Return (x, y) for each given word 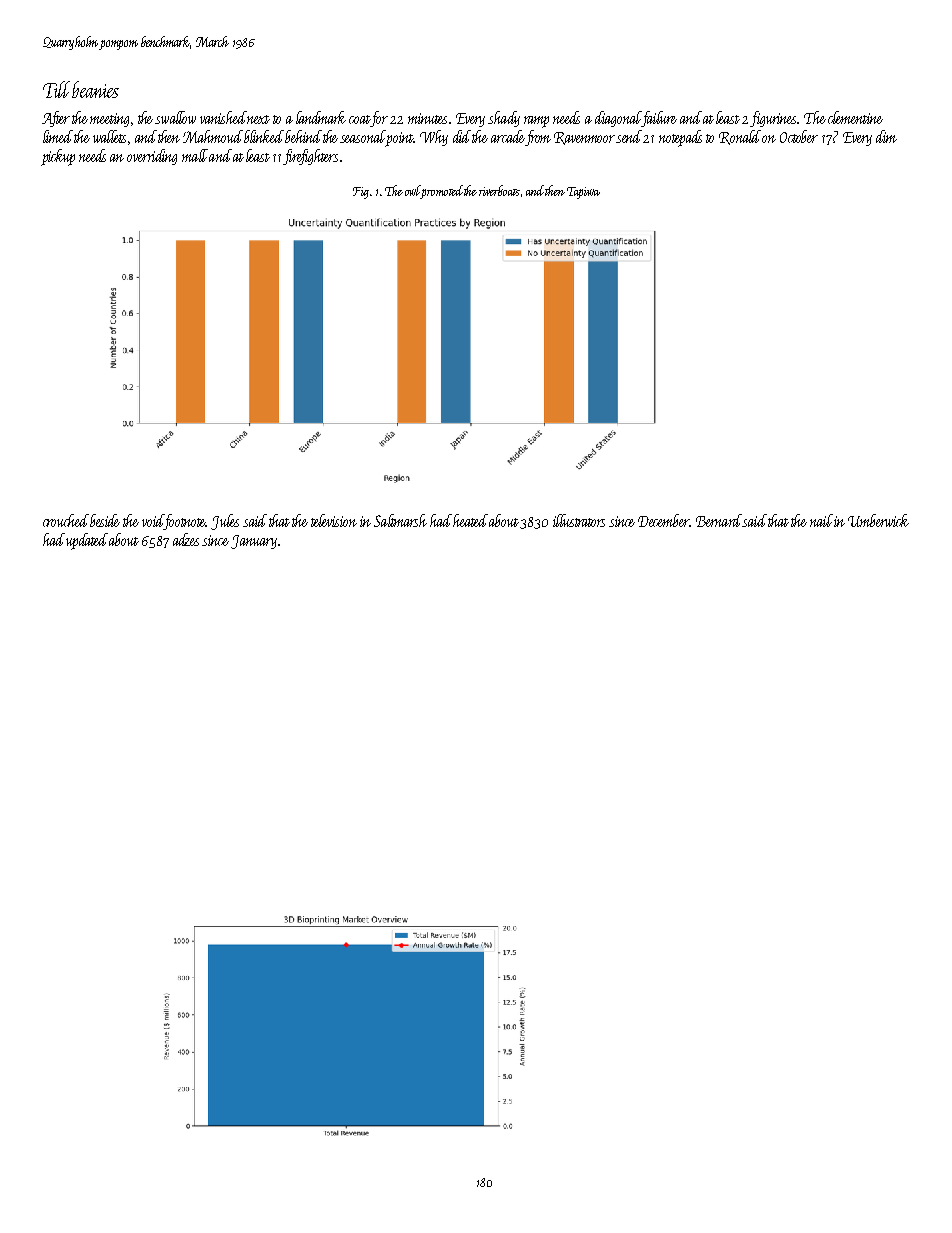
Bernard (719, 520)
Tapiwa (583, 193)
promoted (442, 191)
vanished (224, 117)
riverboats (499, 190)
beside (105, 520)
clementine (855, 117)
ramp (536, 122)
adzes (186, 539)
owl (413, 192)
